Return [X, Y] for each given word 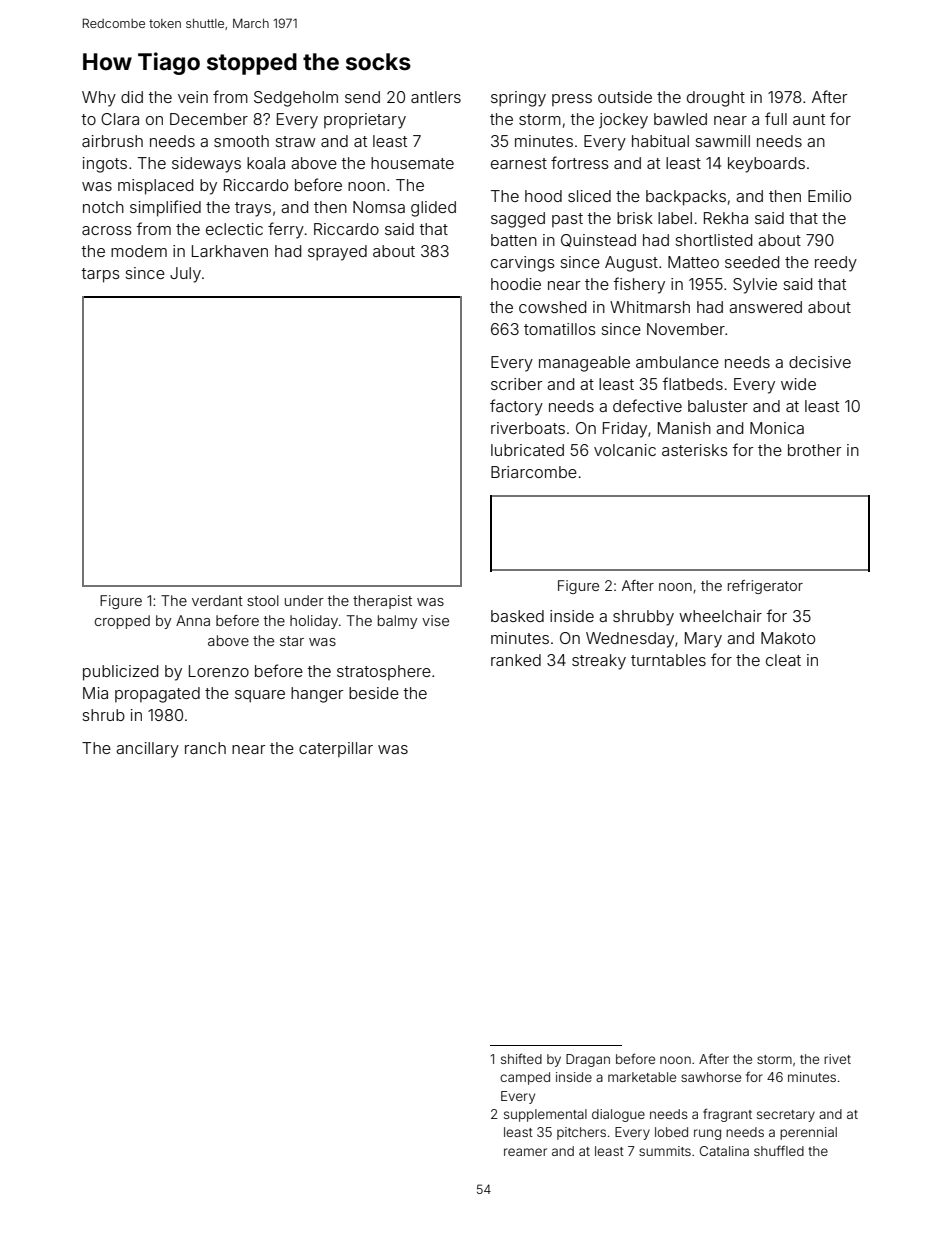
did [132, 97]
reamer [525, 1152]
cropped [122, 622]
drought [716, 99]
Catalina [724, 1151]
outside [625, 97]
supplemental [545, 1115]
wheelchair [720, 616]
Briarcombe [534, 472]
